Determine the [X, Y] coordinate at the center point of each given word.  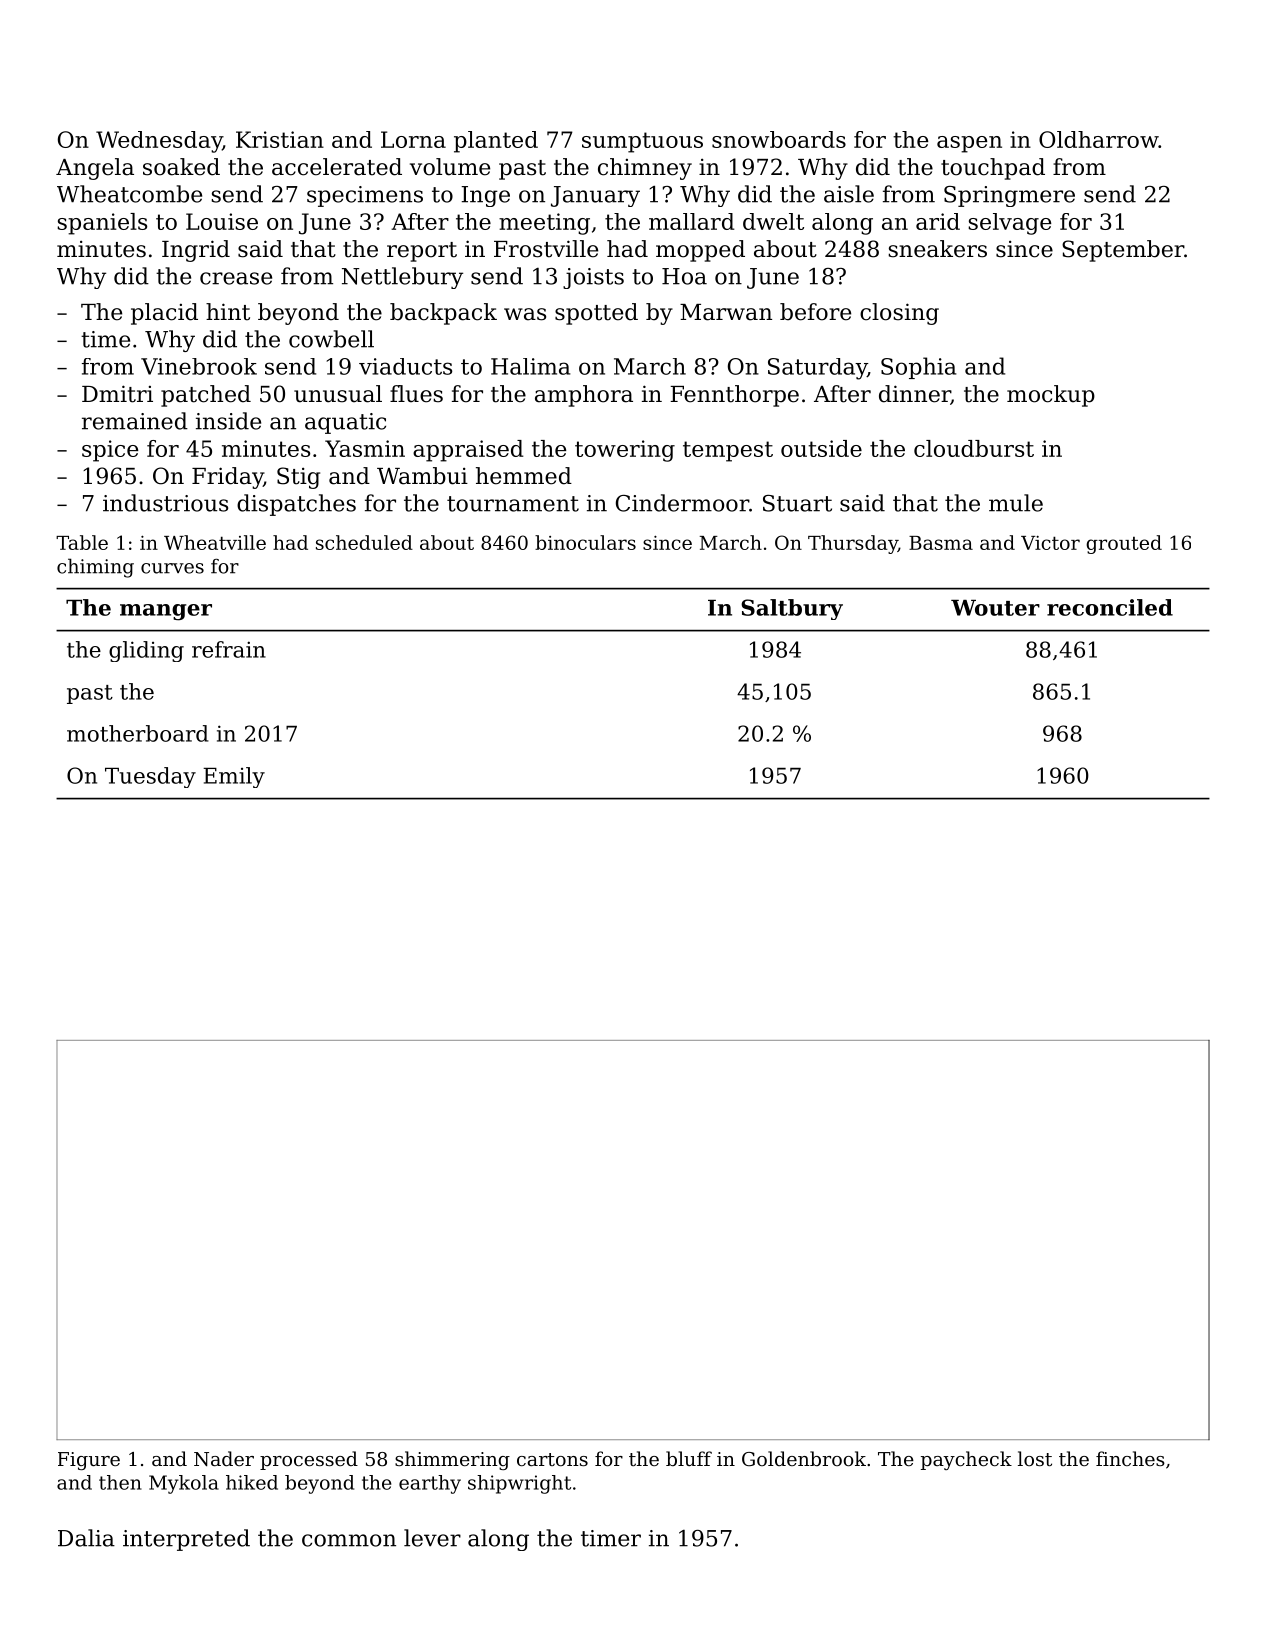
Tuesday [150, 777]
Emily [234, 777]
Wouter [995, 608]
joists [593, 278]
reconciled [1110, 607]
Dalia [86, 1538]
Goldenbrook [804, 1458]
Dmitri [117, 394]
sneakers [937, 249]
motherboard [138, 733]
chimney [645, 169]
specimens [365, 196]
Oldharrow [1099, 139]
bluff [689, 1458]
